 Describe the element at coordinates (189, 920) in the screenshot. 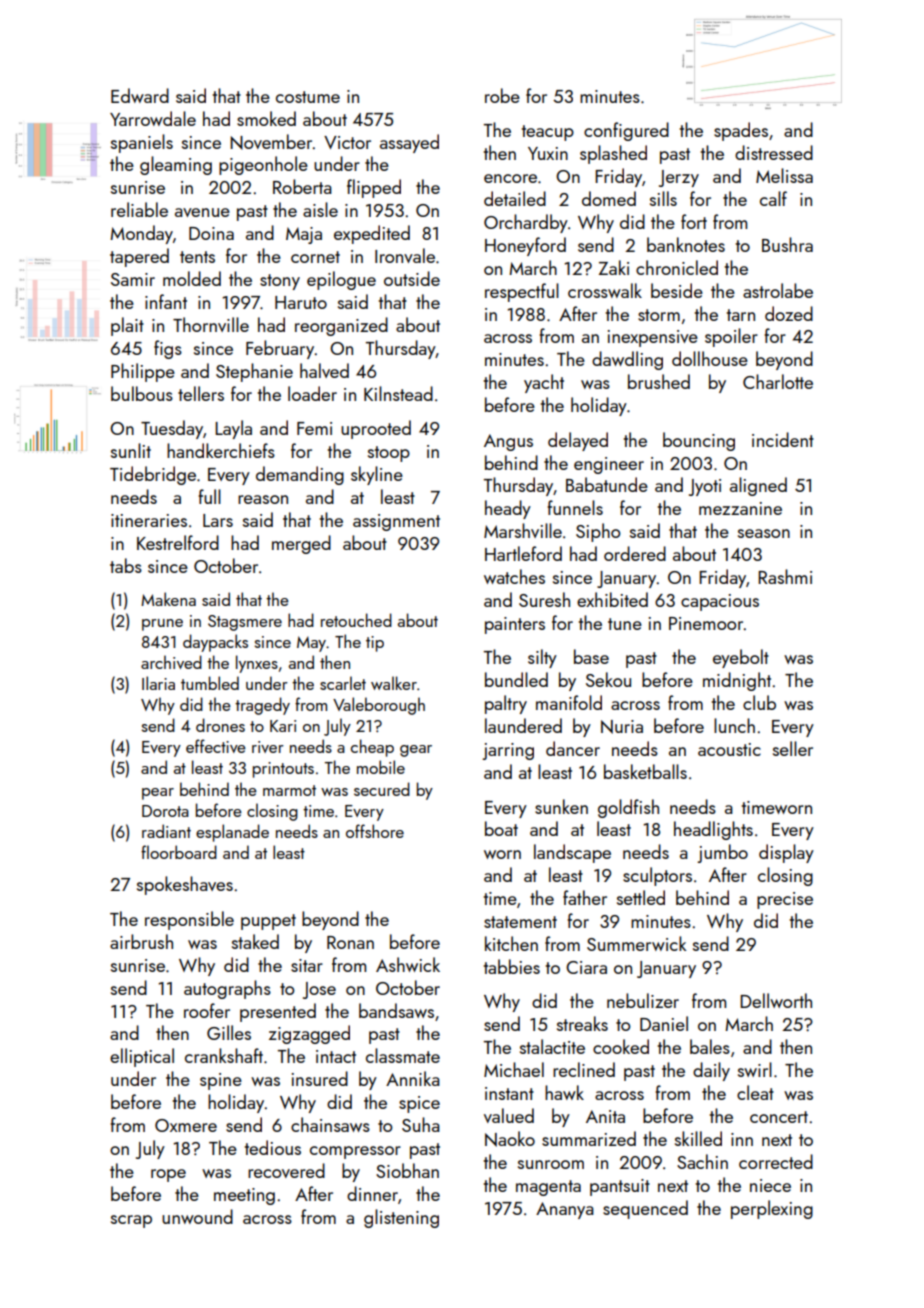

I see `responsible` at that location.
